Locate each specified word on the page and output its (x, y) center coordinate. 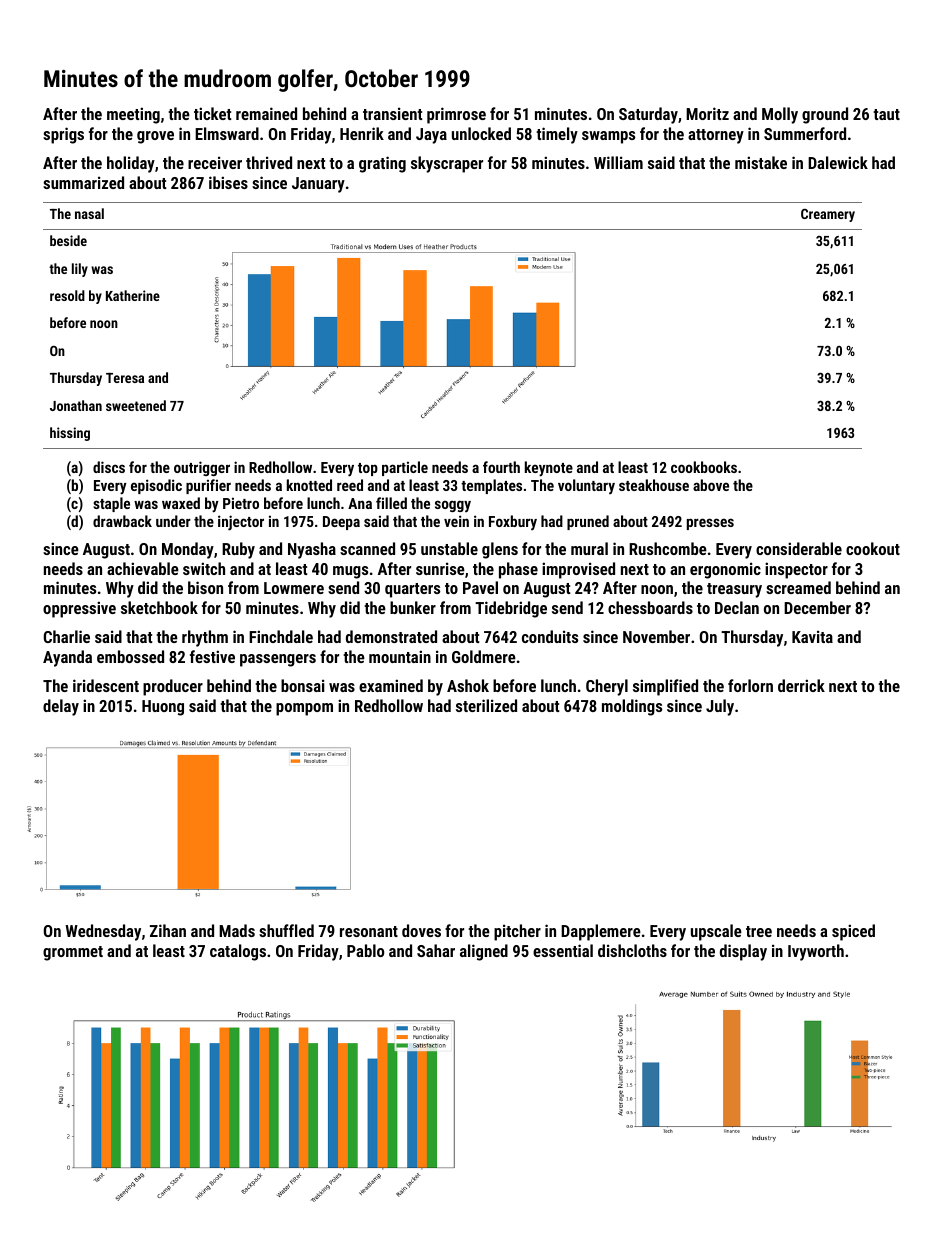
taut (886, 114)
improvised (578, 570)
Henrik (362, 133)
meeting (133, 115)
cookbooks (704, 467)
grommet (73, 953)
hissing (70, 434)
